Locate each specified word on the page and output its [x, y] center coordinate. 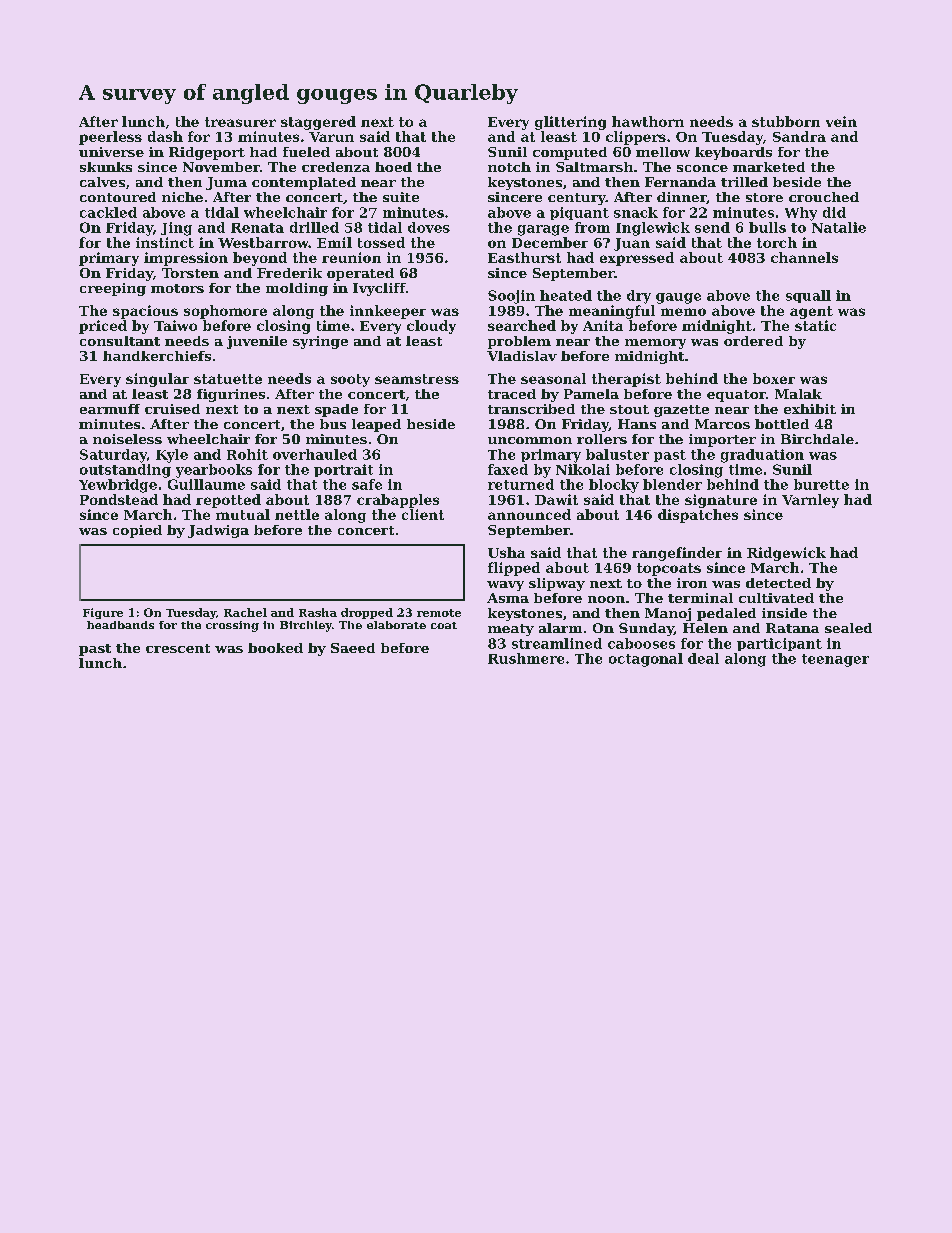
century [577, 199]
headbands [120, 625]
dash [165, 136]
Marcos [722, 424]
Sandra [799, 136]
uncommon [530, 440]
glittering [570, 123]
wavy [505, 586]
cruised [172, 409]
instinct [165, 242]
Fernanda [680, 182]
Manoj [668, 614]
